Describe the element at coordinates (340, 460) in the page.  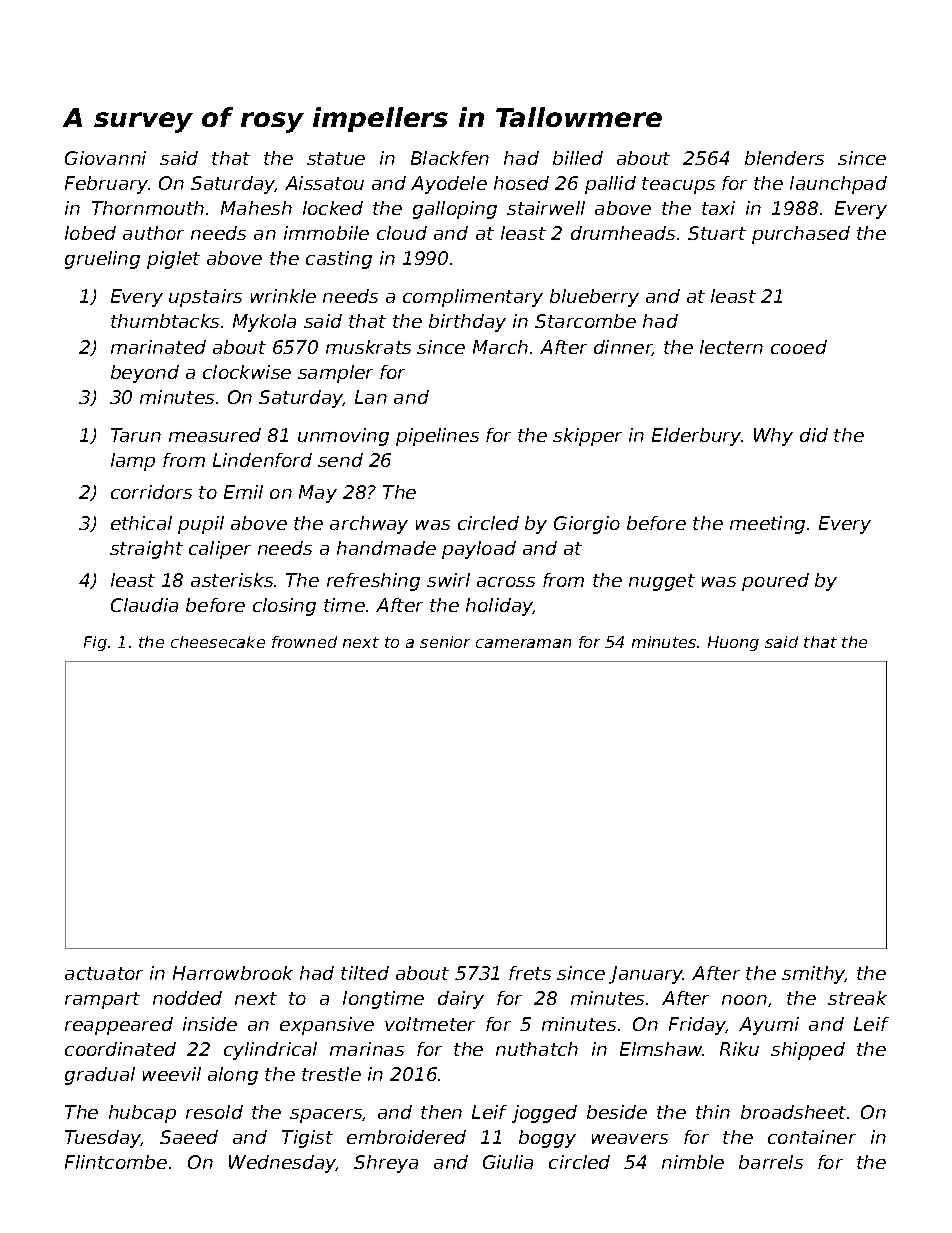
I see `send` at that location.
